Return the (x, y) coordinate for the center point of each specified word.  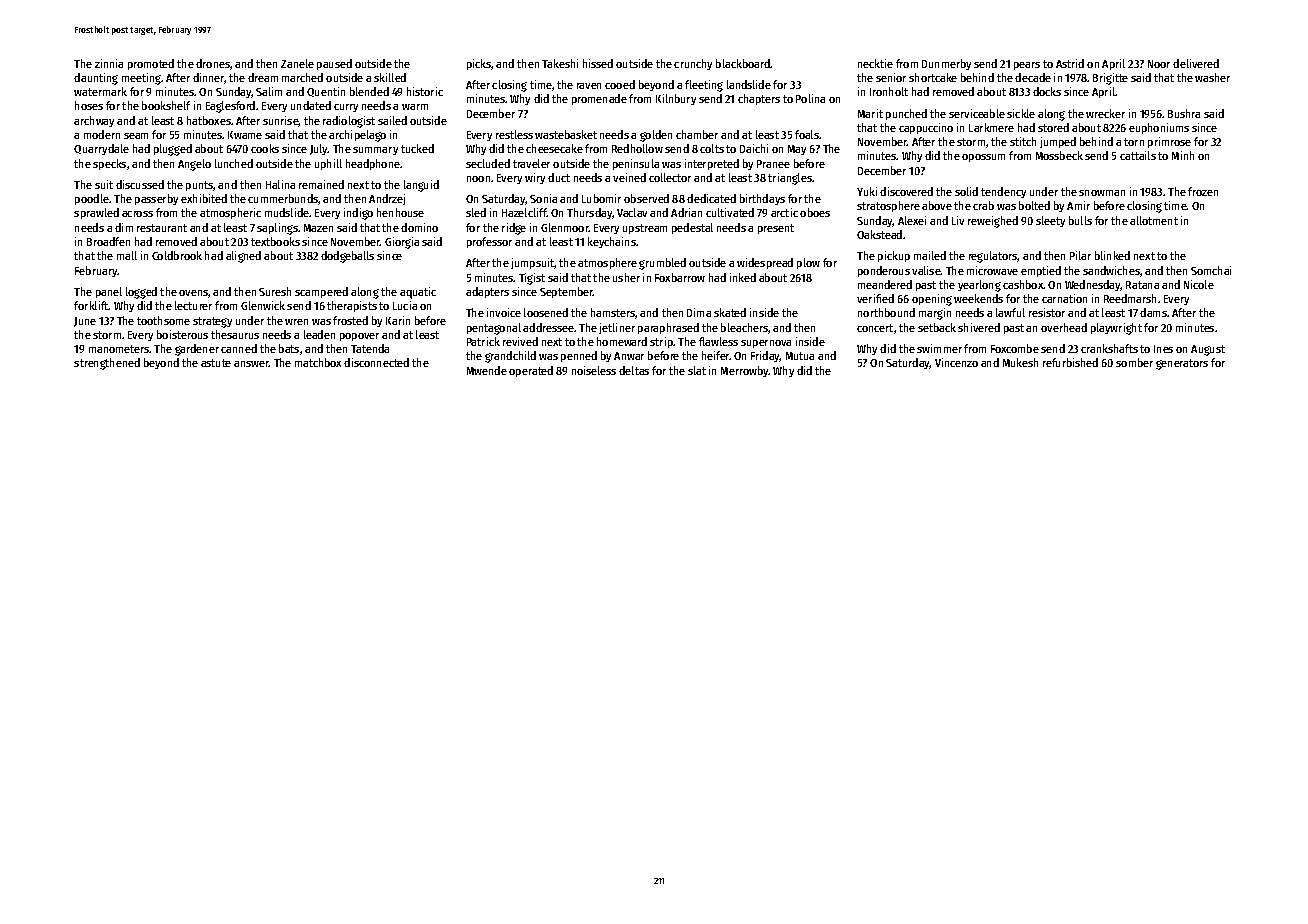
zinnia (109, 63)
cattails (1138, 155)
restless (514, 134)
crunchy (693, 64)
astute (216, 363)
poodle (92, 199)
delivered (1196, 63)
